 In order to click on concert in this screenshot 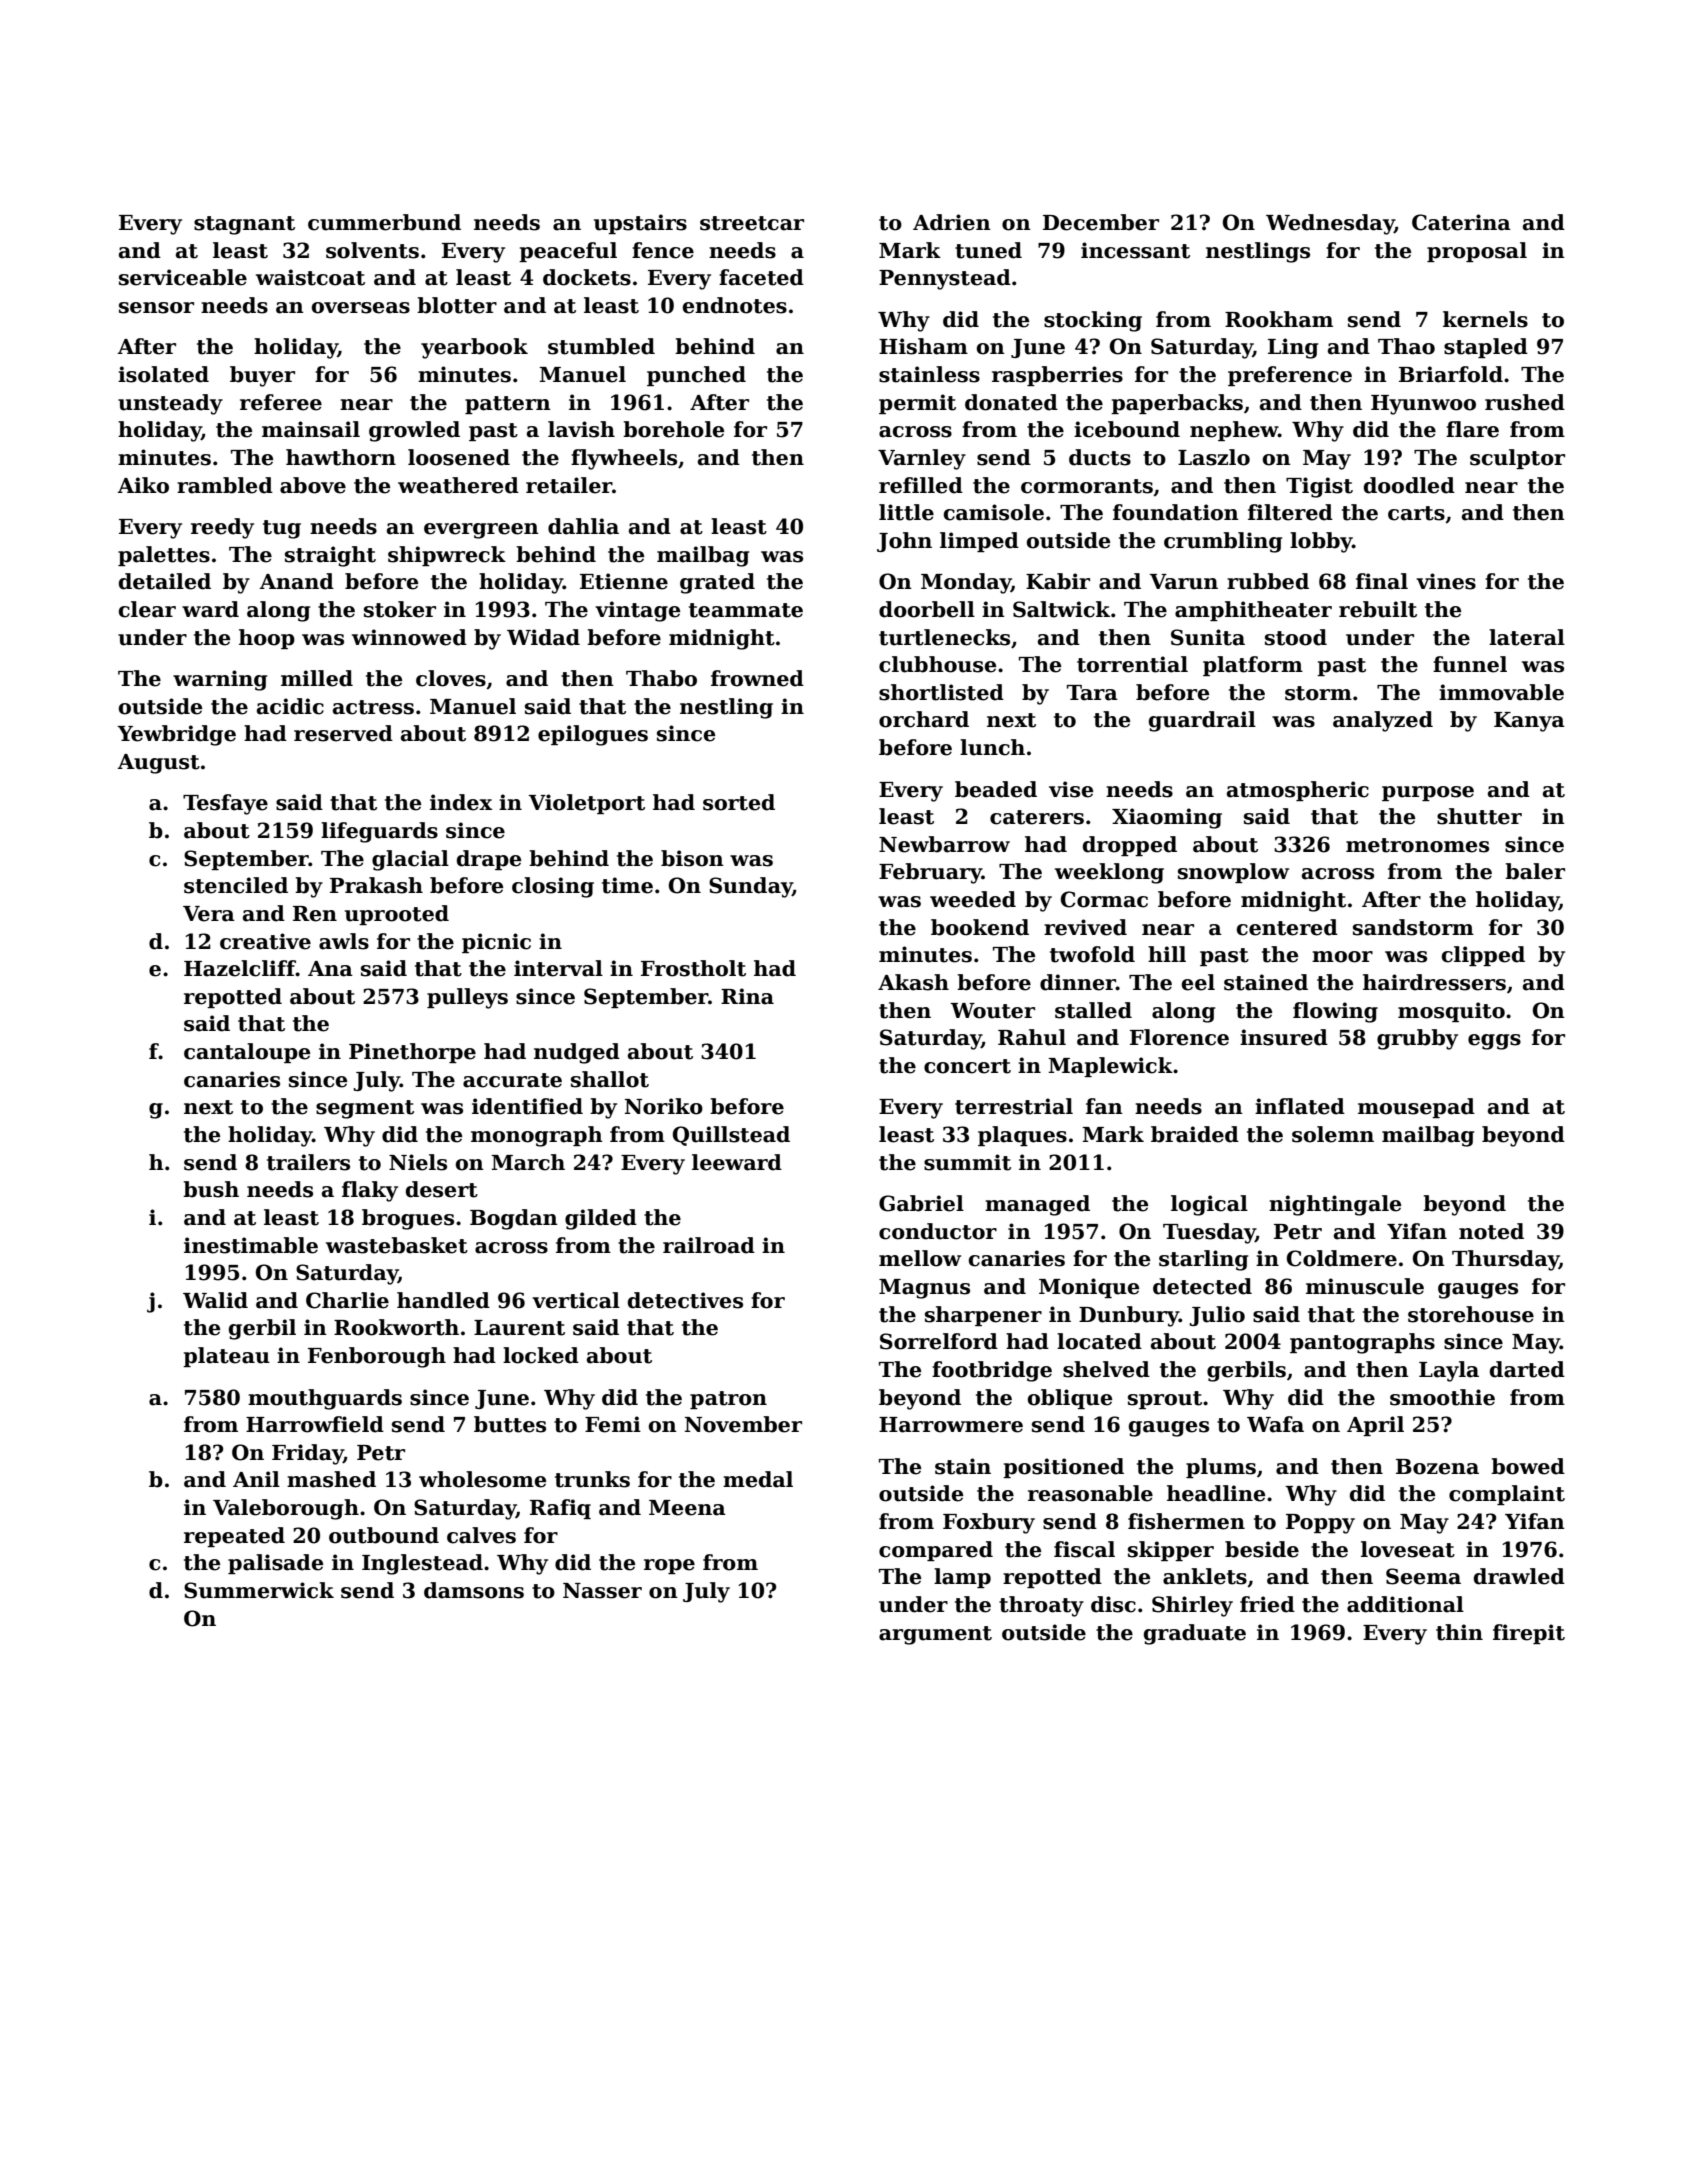, I will do `click(967, 1066)`.
